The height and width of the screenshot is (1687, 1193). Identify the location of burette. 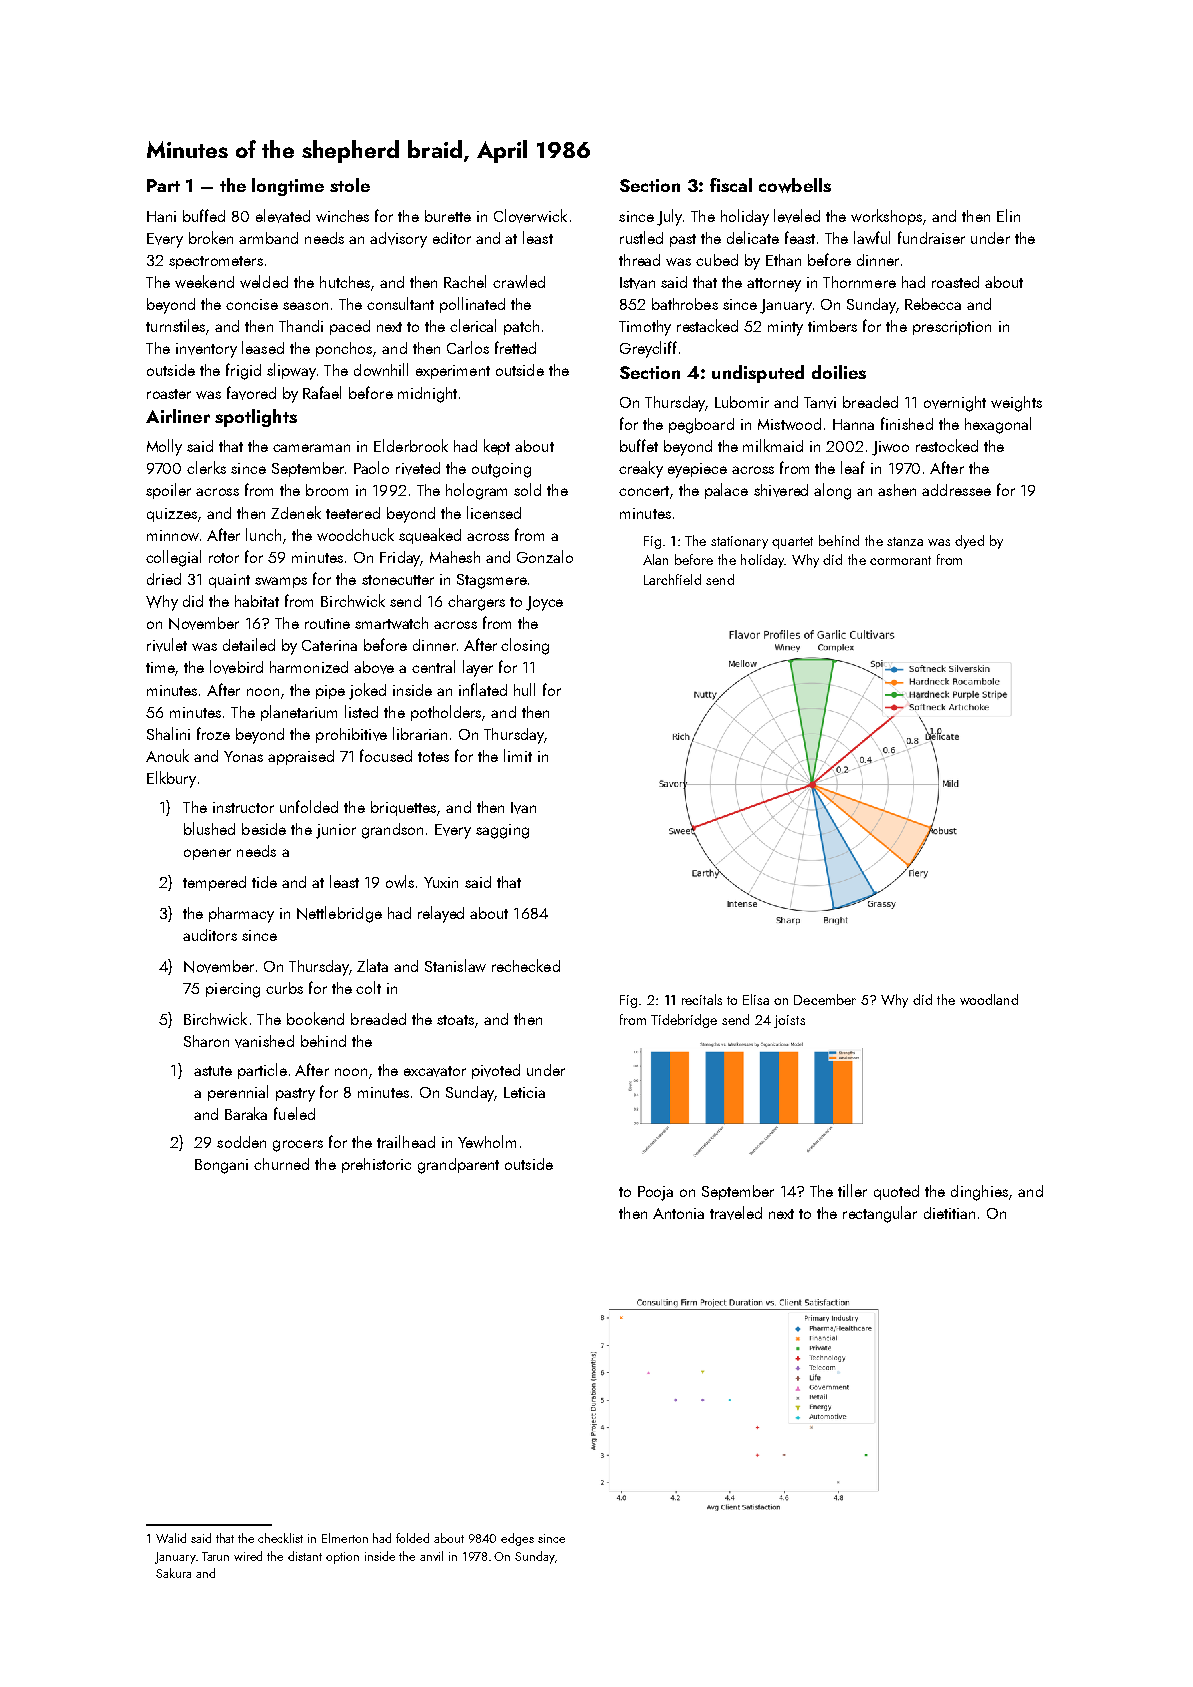
(448, 216).
